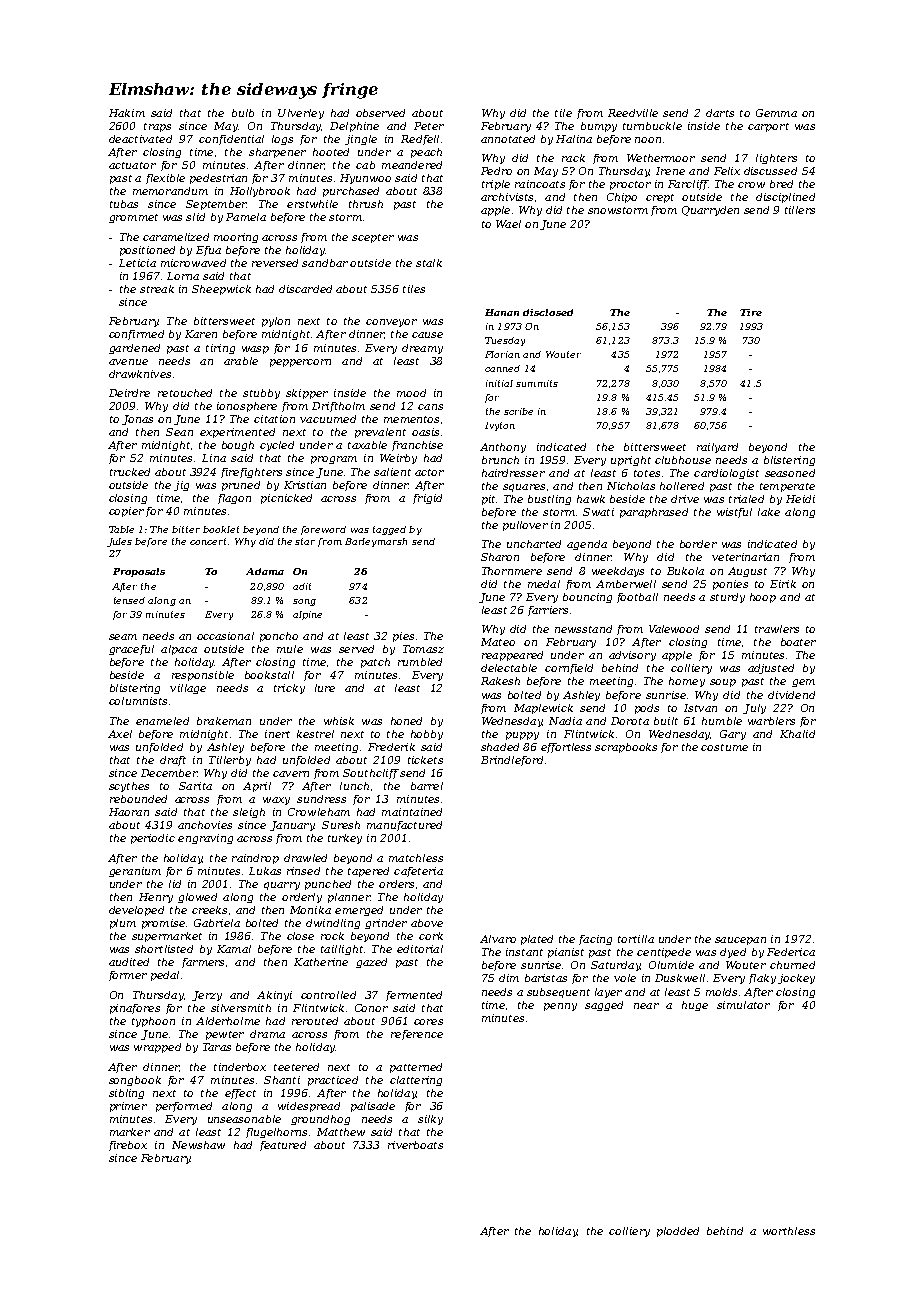 The height and width of the screenshot is (1308, 924). Describe the element at coordinates (415, 1145) in the screenshot. I see `riverboats` at that location.
